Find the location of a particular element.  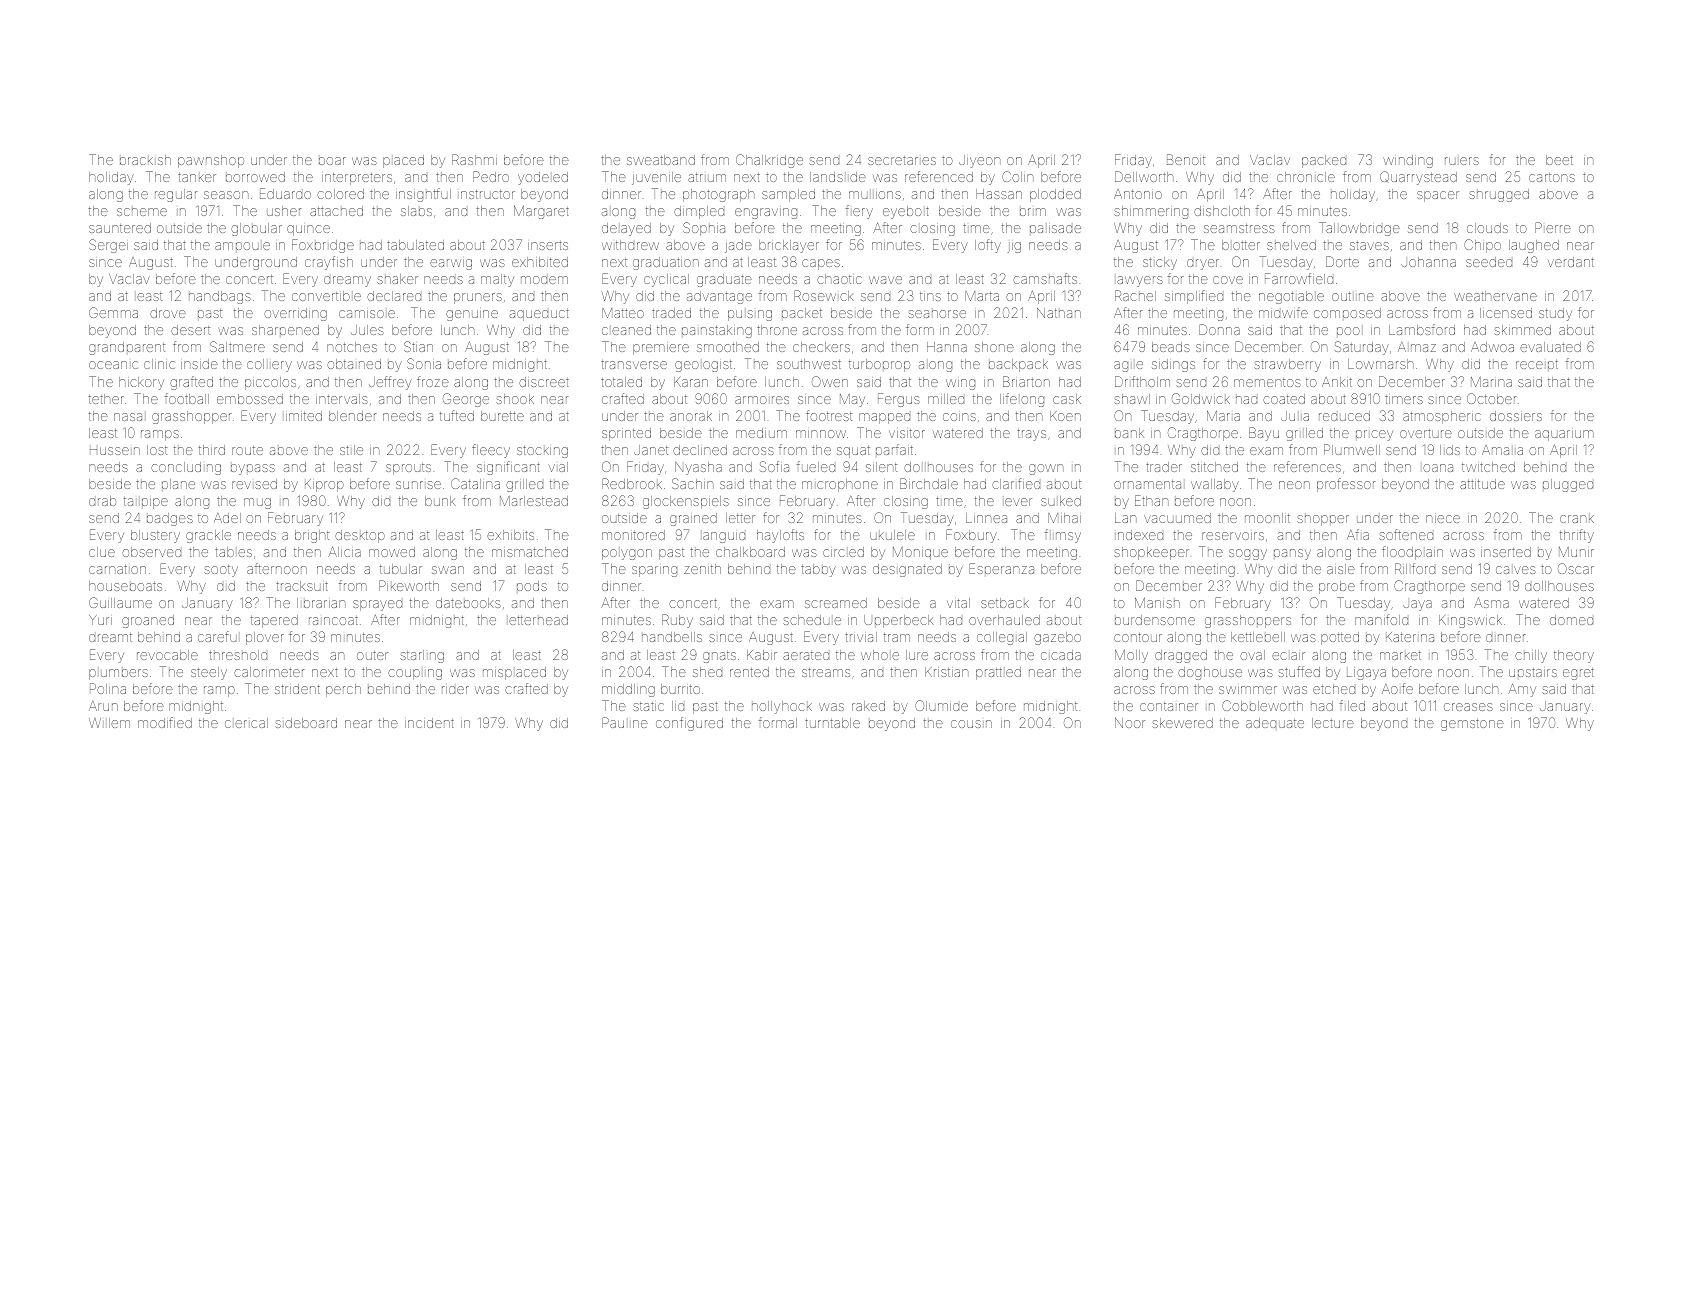

configured is located at coordinates (689, 724).
